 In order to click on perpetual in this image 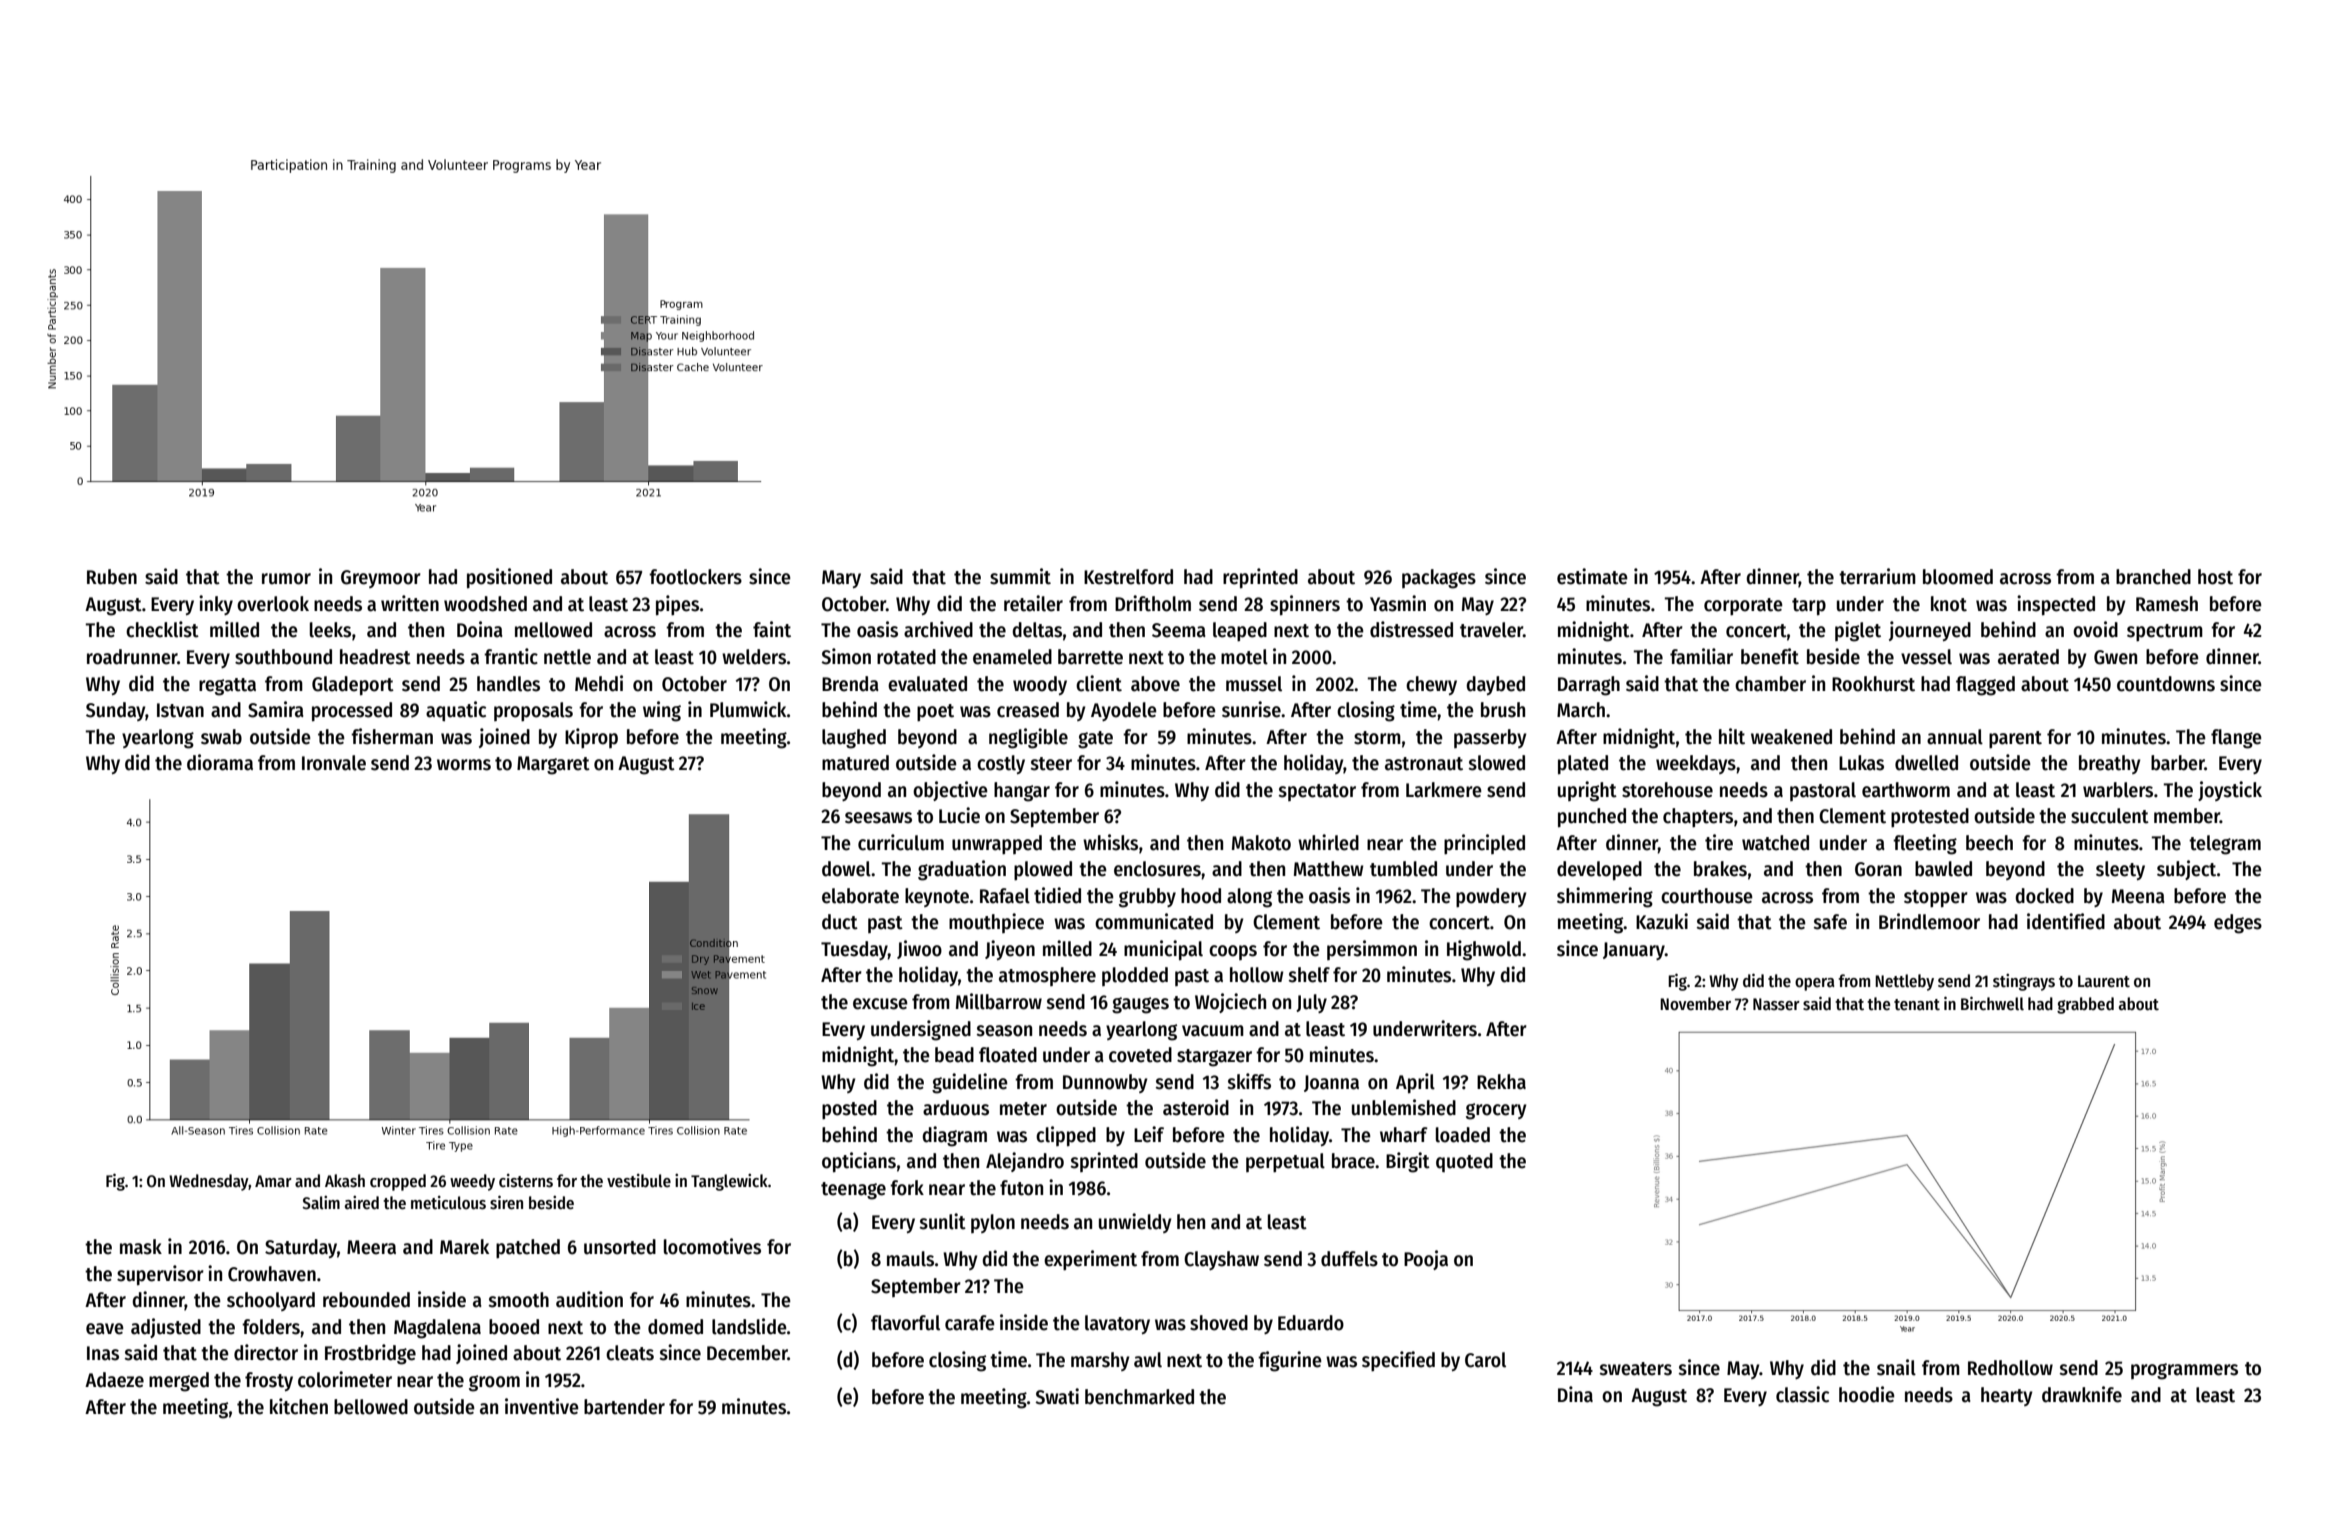, I will do `click(1285, 1162)`.
